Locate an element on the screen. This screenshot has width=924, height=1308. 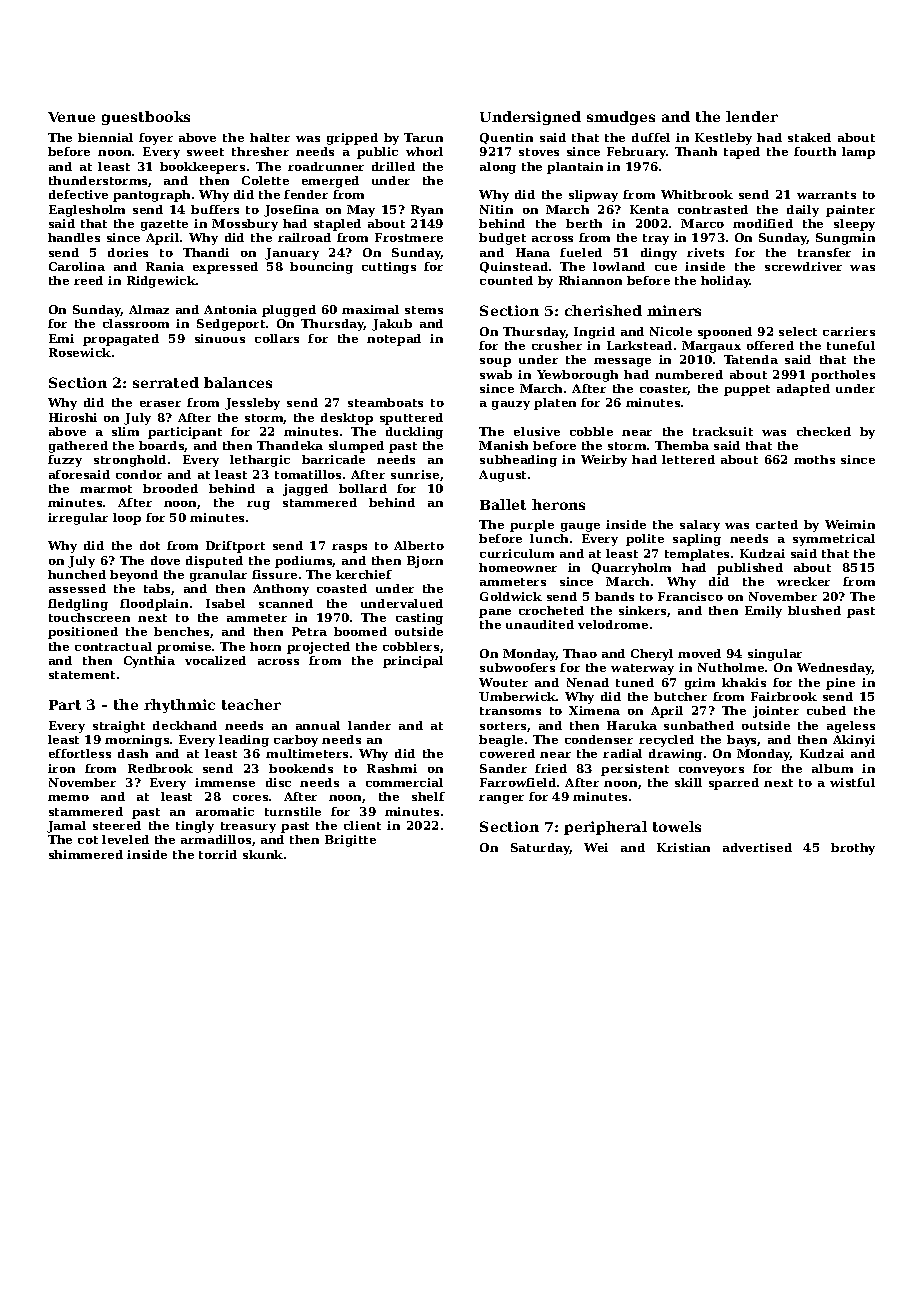
shimmered is located at coordinates (86, 854).
